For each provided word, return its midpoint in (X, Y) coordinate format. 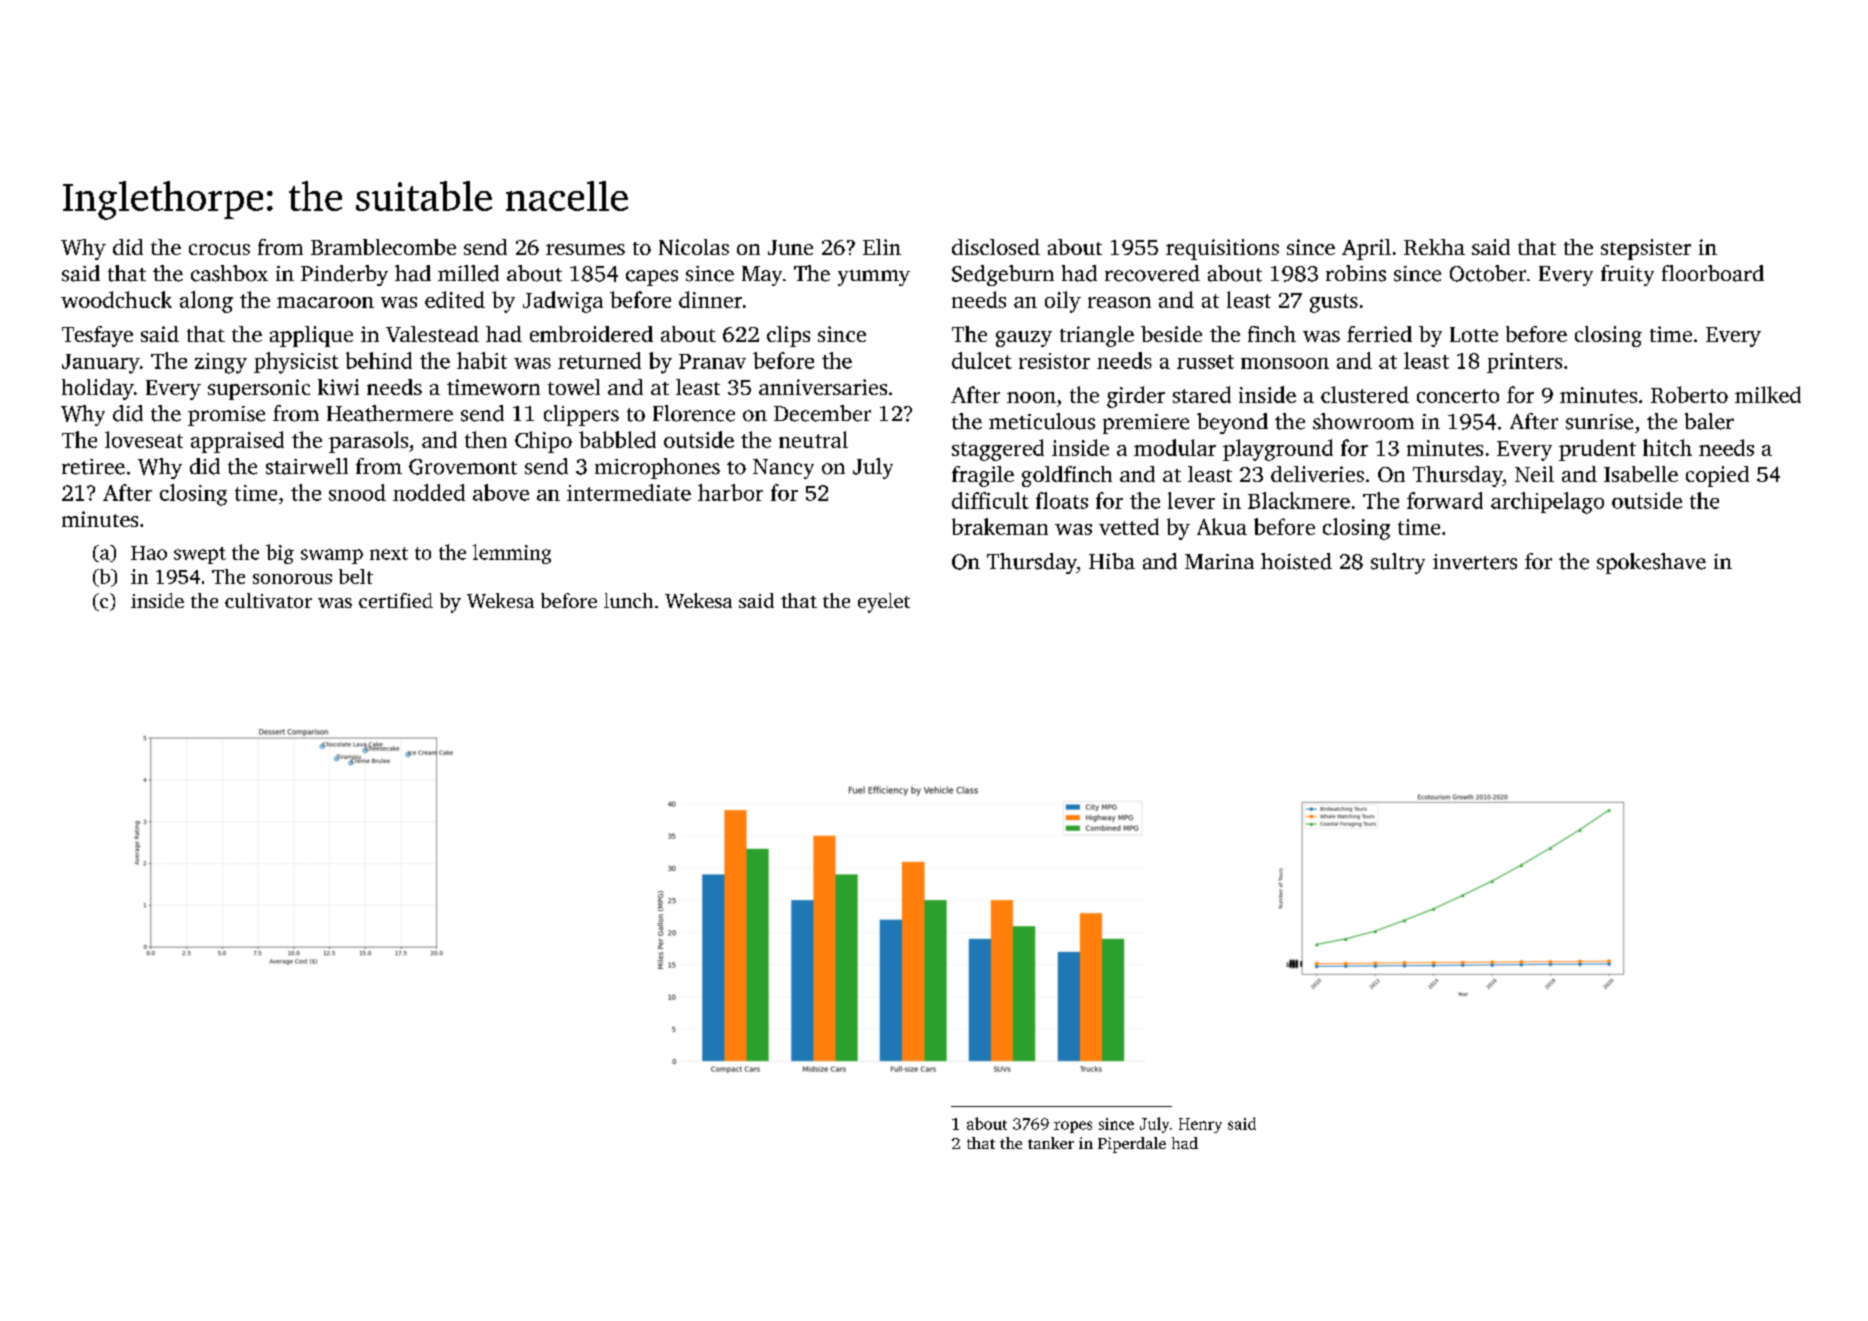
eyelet (884, 603)
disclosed (996, 247)
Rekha (1434, 247)
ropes (1073, 1127)
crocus (219, 249)
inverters (1475, 562)
